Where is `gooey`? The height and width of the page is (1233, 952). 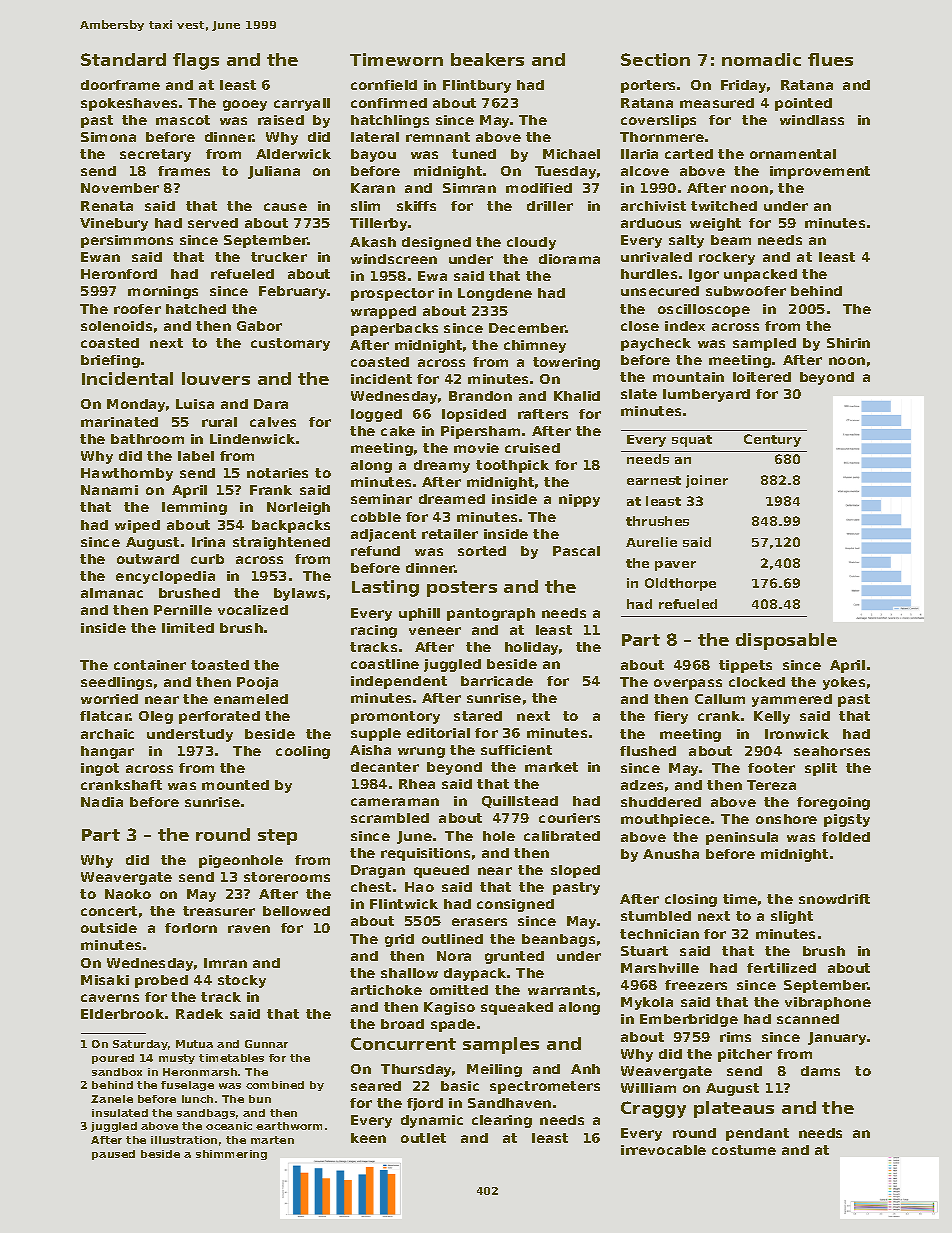 gooey is located at coordinates (245, 105).
